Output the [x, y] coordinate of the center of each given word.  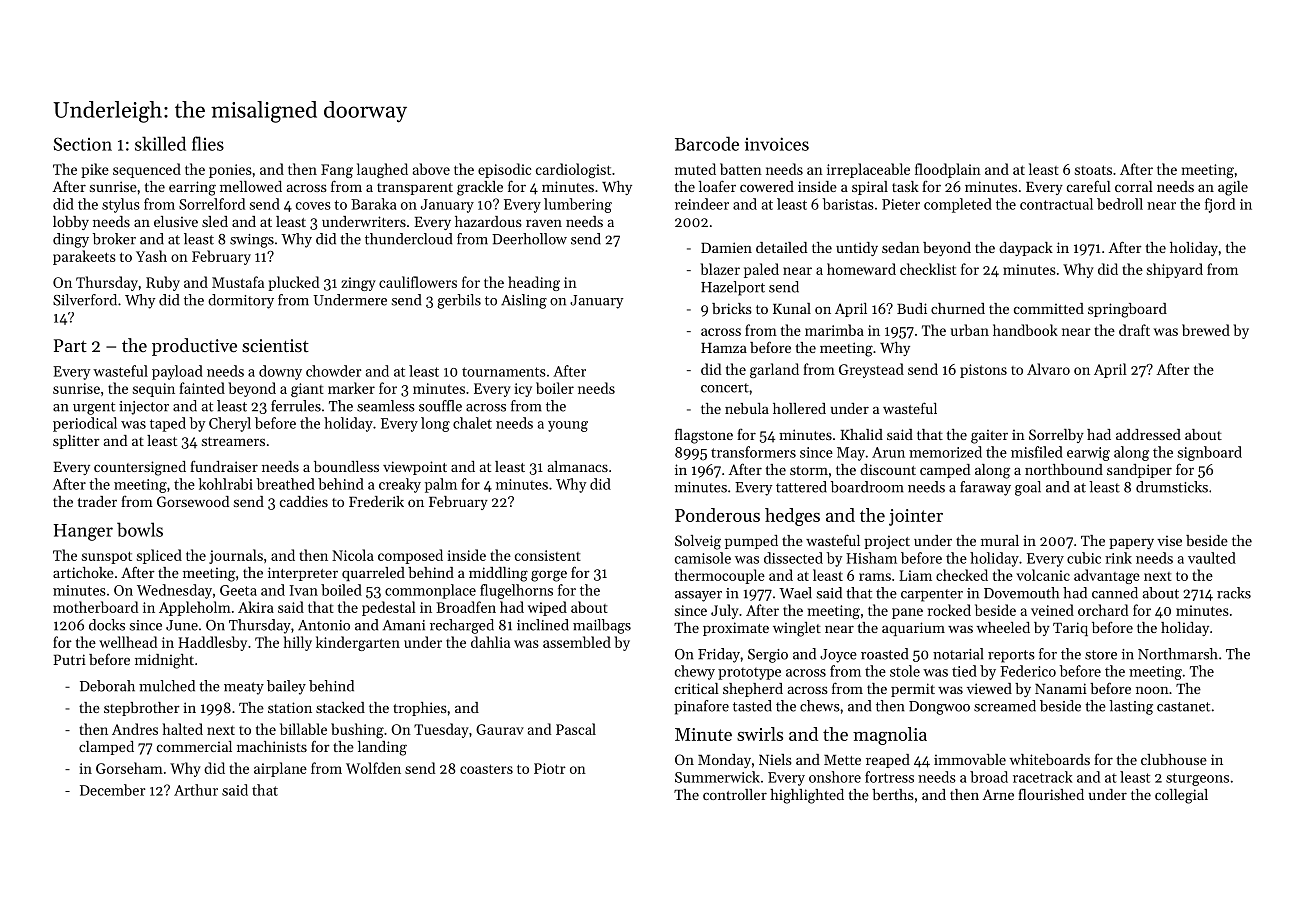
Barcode [707, 143]
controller [735, 794]
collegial [1181, 796]
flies [208, 143]
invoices [777, 144]
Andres [135, 729]
